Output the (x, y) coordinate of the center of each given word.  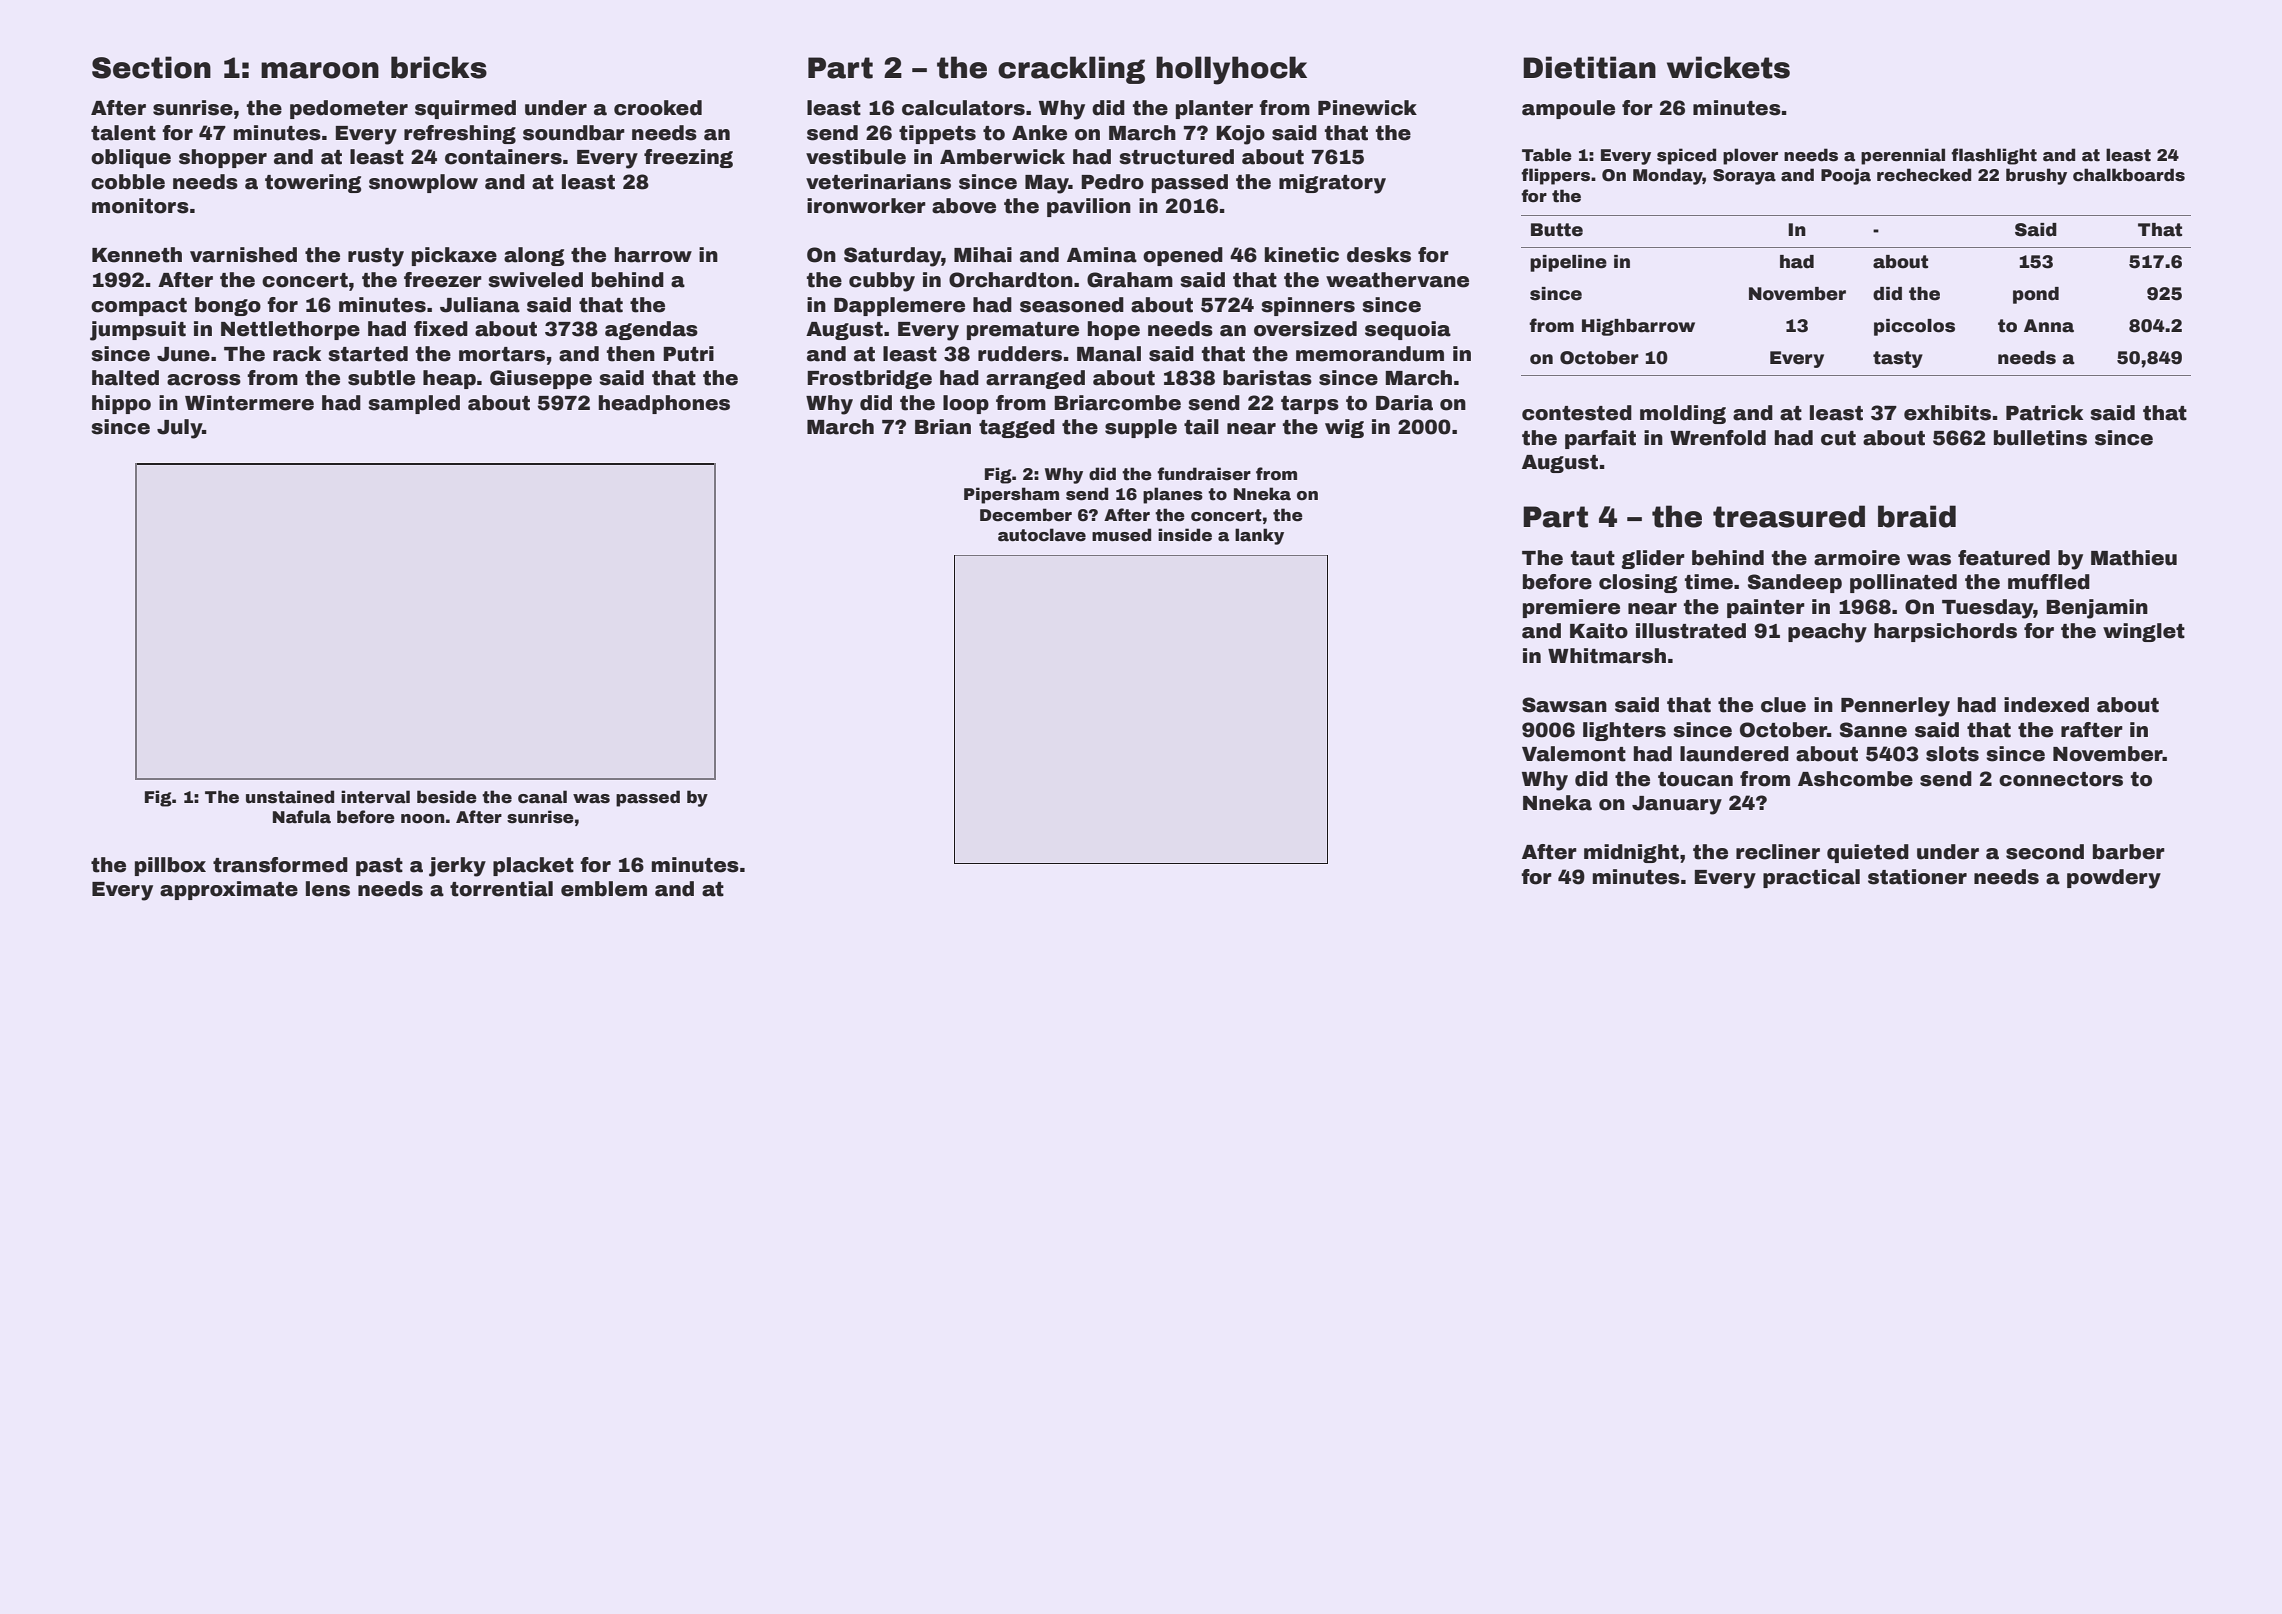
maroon (320, 70)
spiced (1686, 156)
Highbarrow (1638, 327)
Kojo (1240, 135)
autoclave (1042, 535)
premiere (1571, 608)
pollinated (1903, 583)
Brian (943, 427)
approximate (229, 890)
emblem (604, 889)
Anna (2049, 326)
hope (1114, 330)
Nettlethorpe (290, 330)
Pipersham (1011, 495)
